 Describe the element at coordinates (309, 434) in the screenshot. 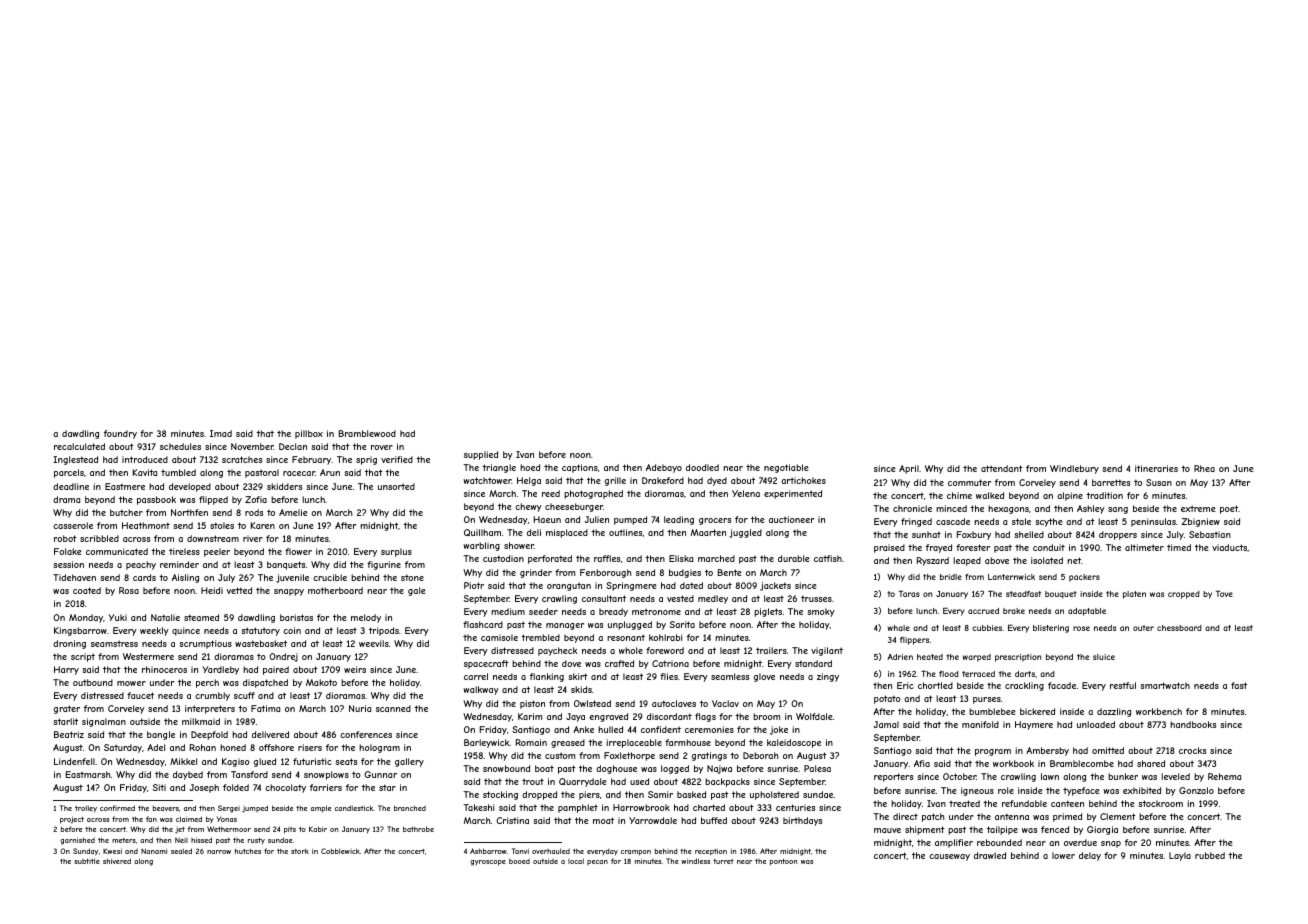

I see `pillbox` at that location.
